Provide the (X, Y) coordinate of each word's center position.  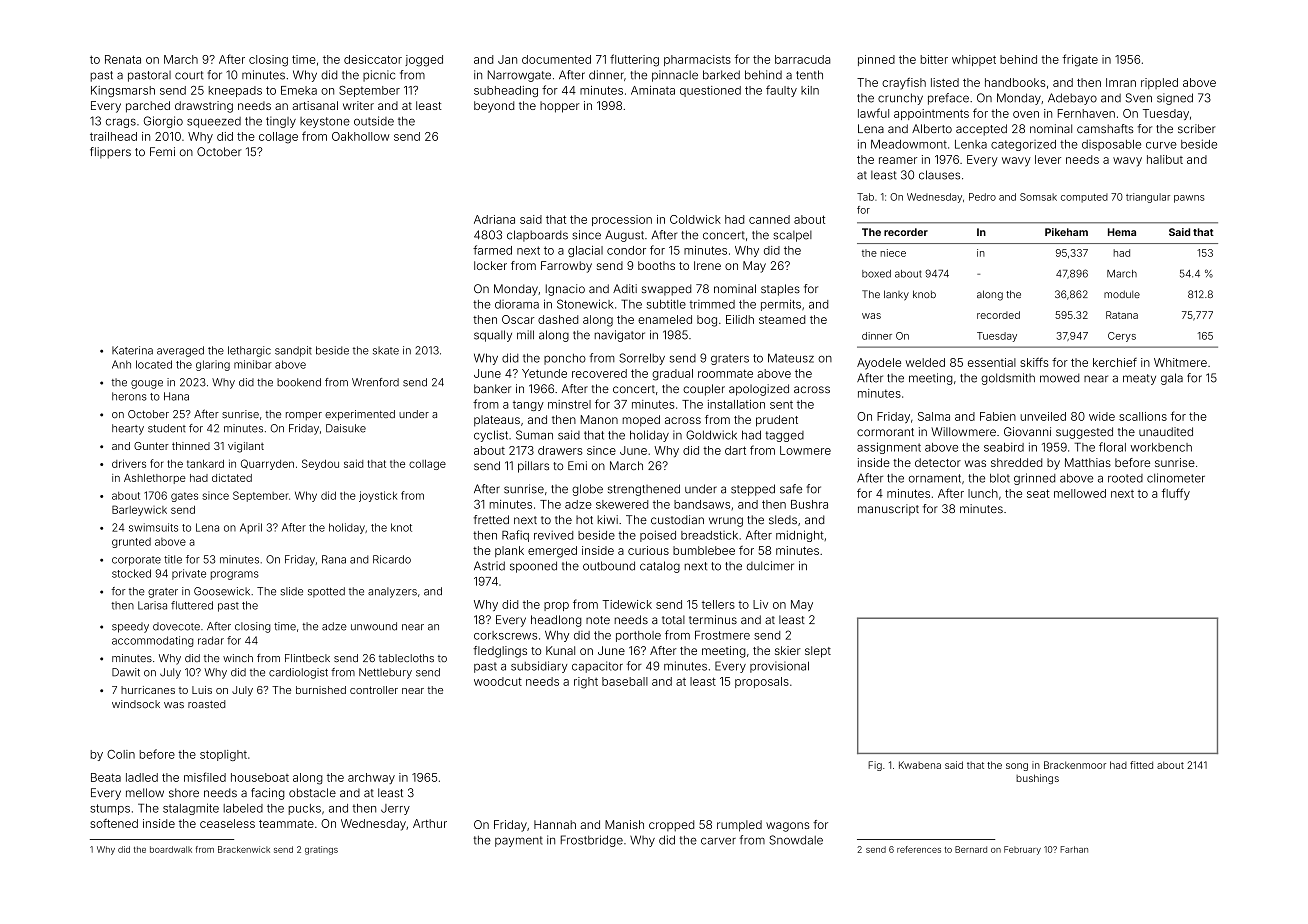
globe (587, 490)
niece (893, 253)
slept (818, 652)
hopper (560, 107)
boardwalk (171, 849)
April (251, 528)
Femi (162, 151)
